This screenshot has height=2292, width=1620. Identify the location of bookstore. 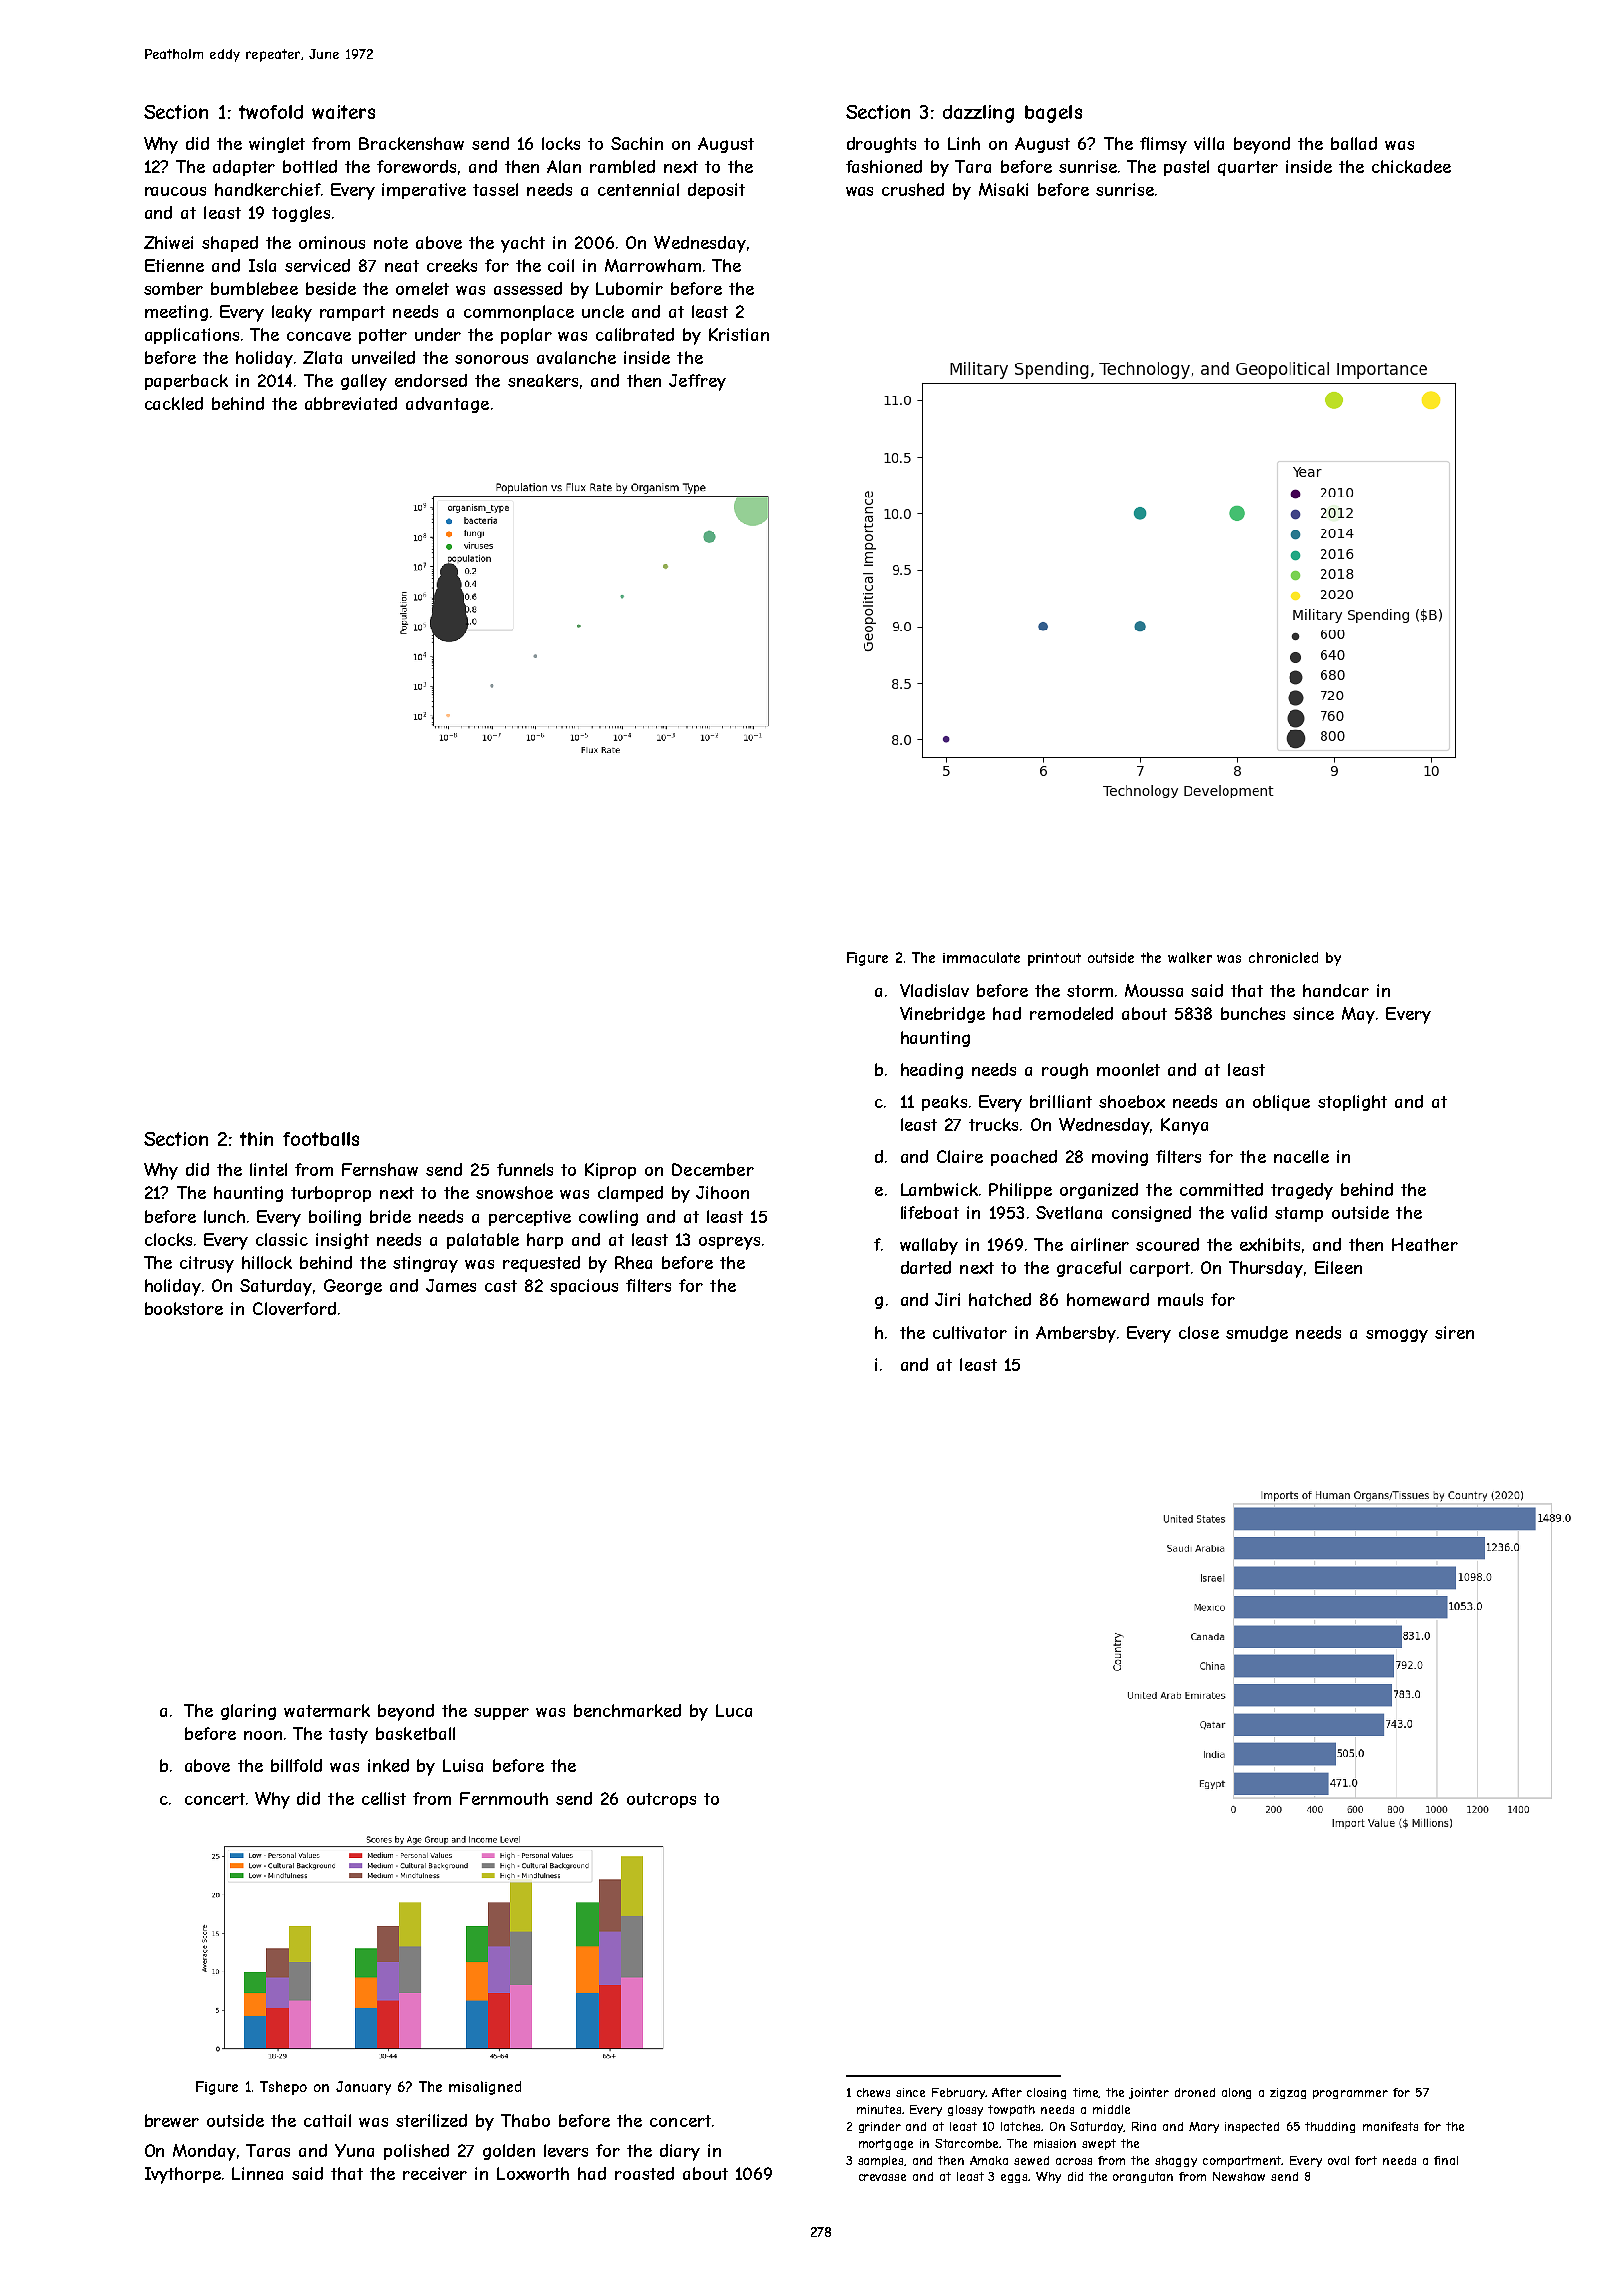
(184, 1308).
